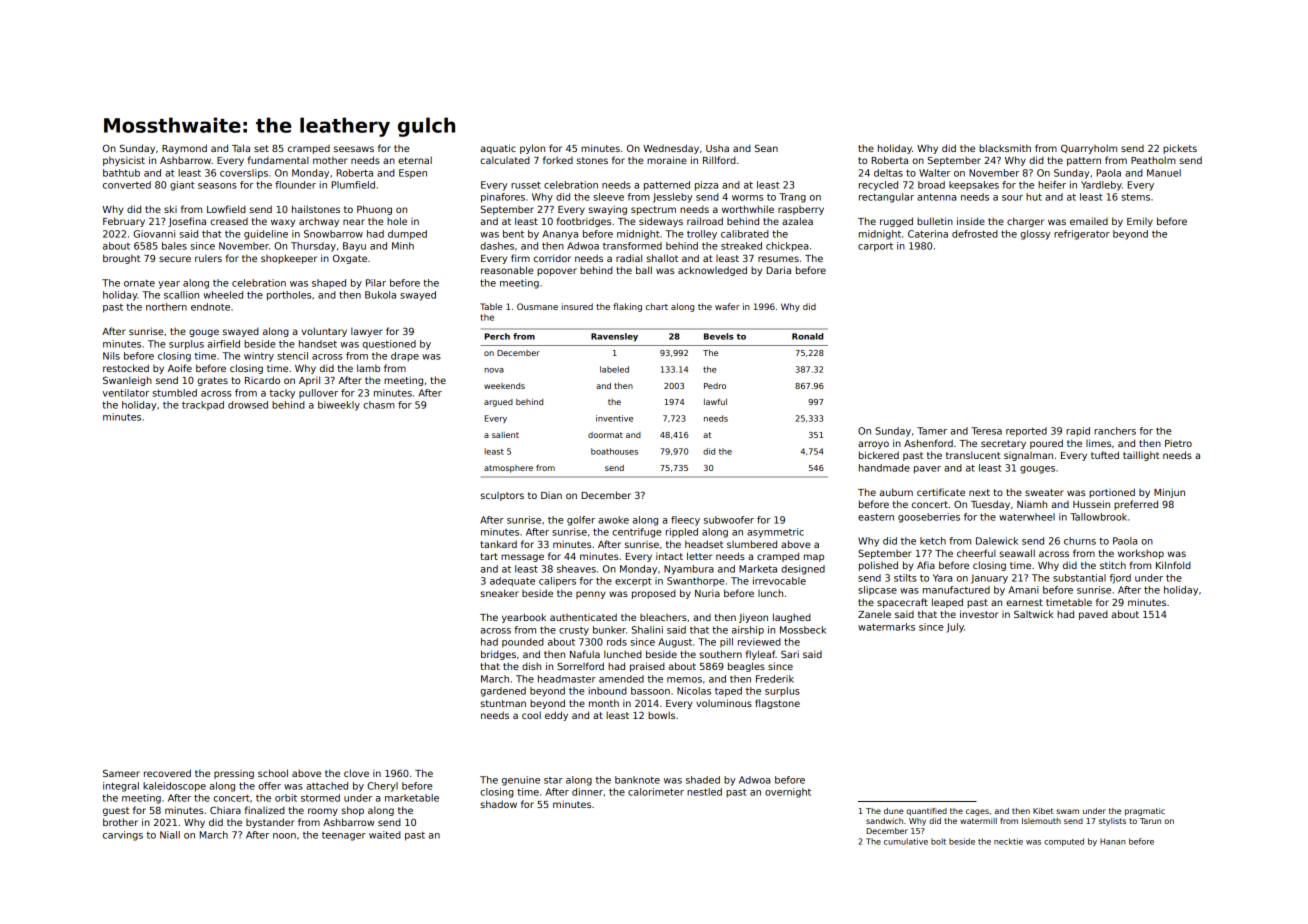 This page has width=1308, height=924. What do you see at coordinates (241, 148) in the page?
I see `Tala` at bounding box center [241, 148].
